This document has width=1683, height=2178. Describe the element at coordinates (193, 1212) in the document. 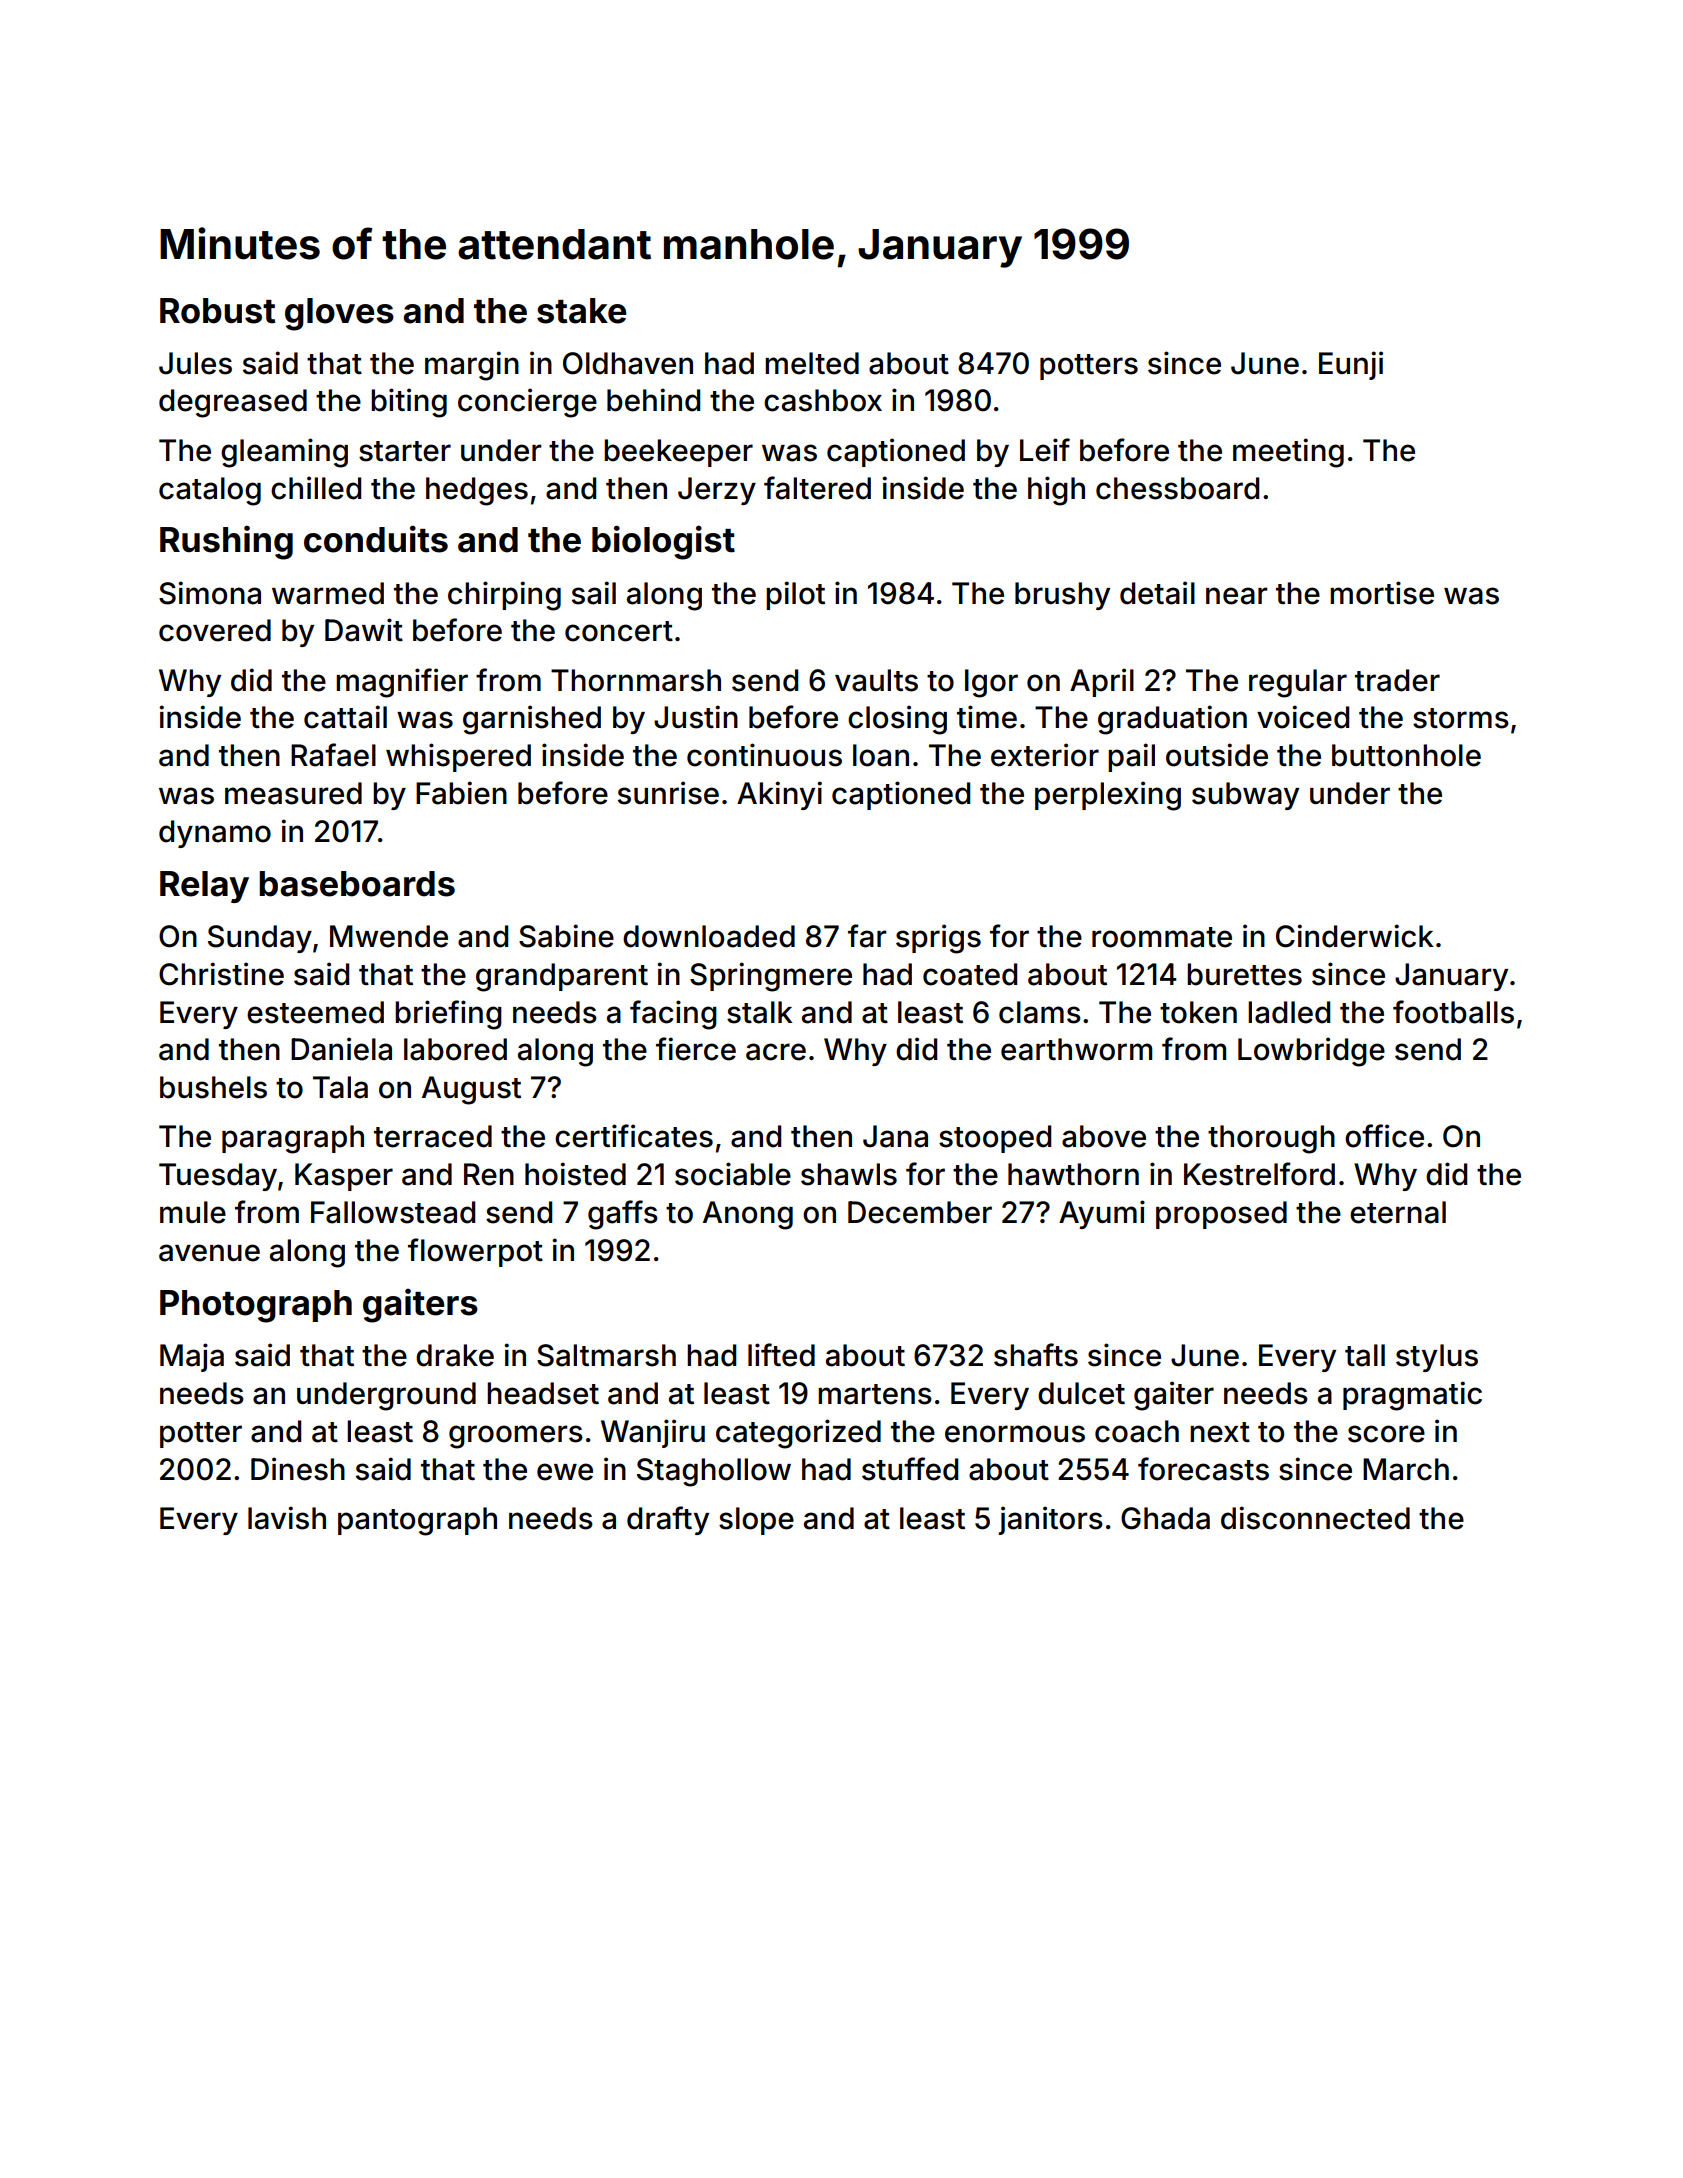

I see `mule` at that location.
